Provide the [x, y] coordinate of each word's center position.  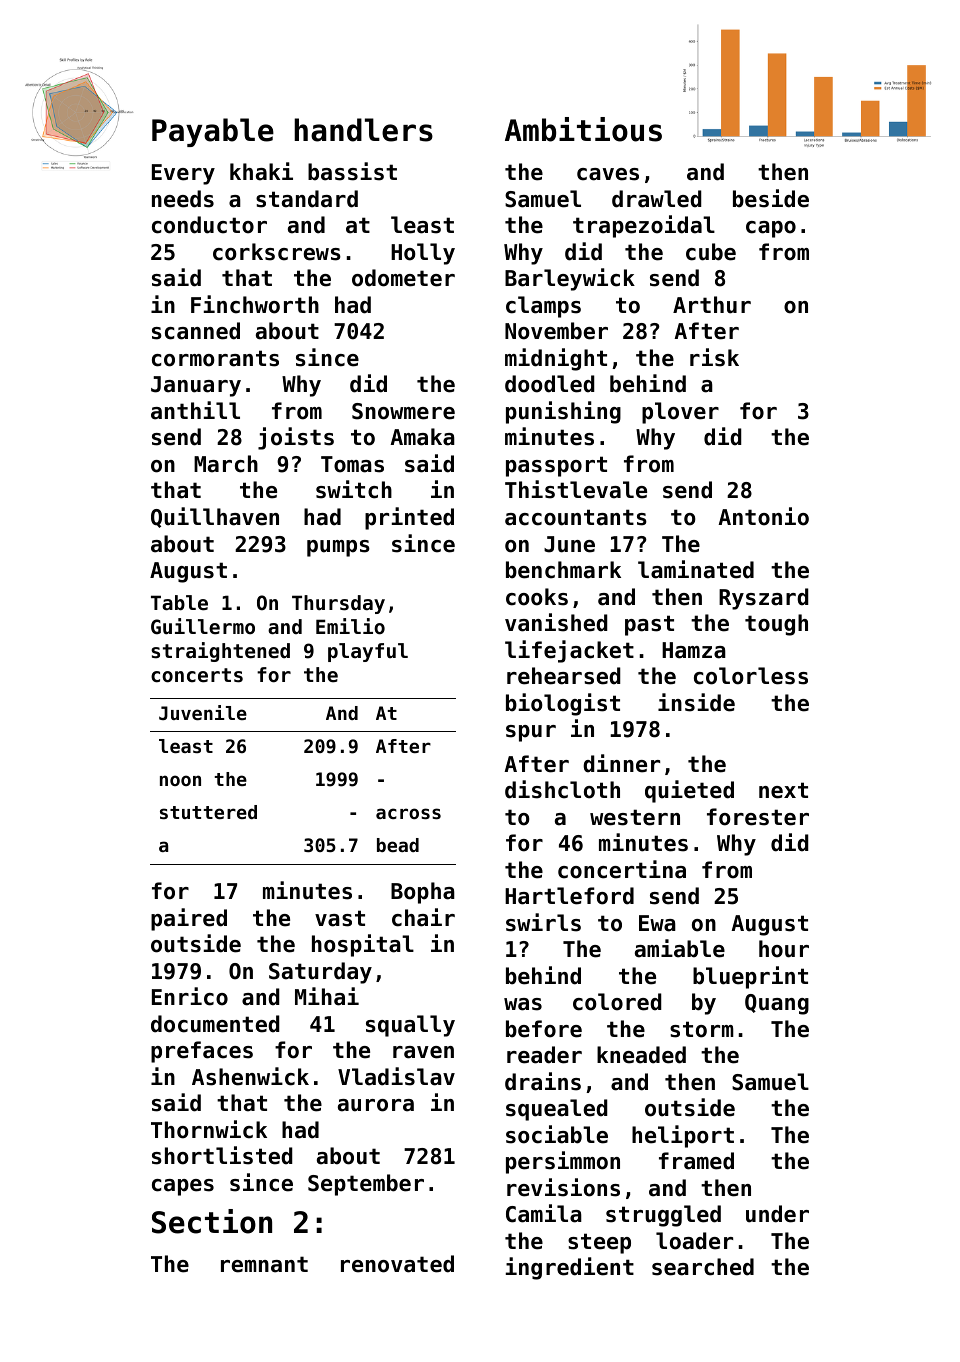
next [783, 790]
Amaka [422, 437]
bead [398, 845]
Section [212, 1221]
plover [680, 413]
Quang [777, 1004]
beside [771, 198]
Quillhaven [215, 517]
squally [410, 1026]
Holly [423, 254]
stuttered [208, 812]
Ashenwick [250, 1076]
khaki [261, 171]
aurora [376, 1105]
